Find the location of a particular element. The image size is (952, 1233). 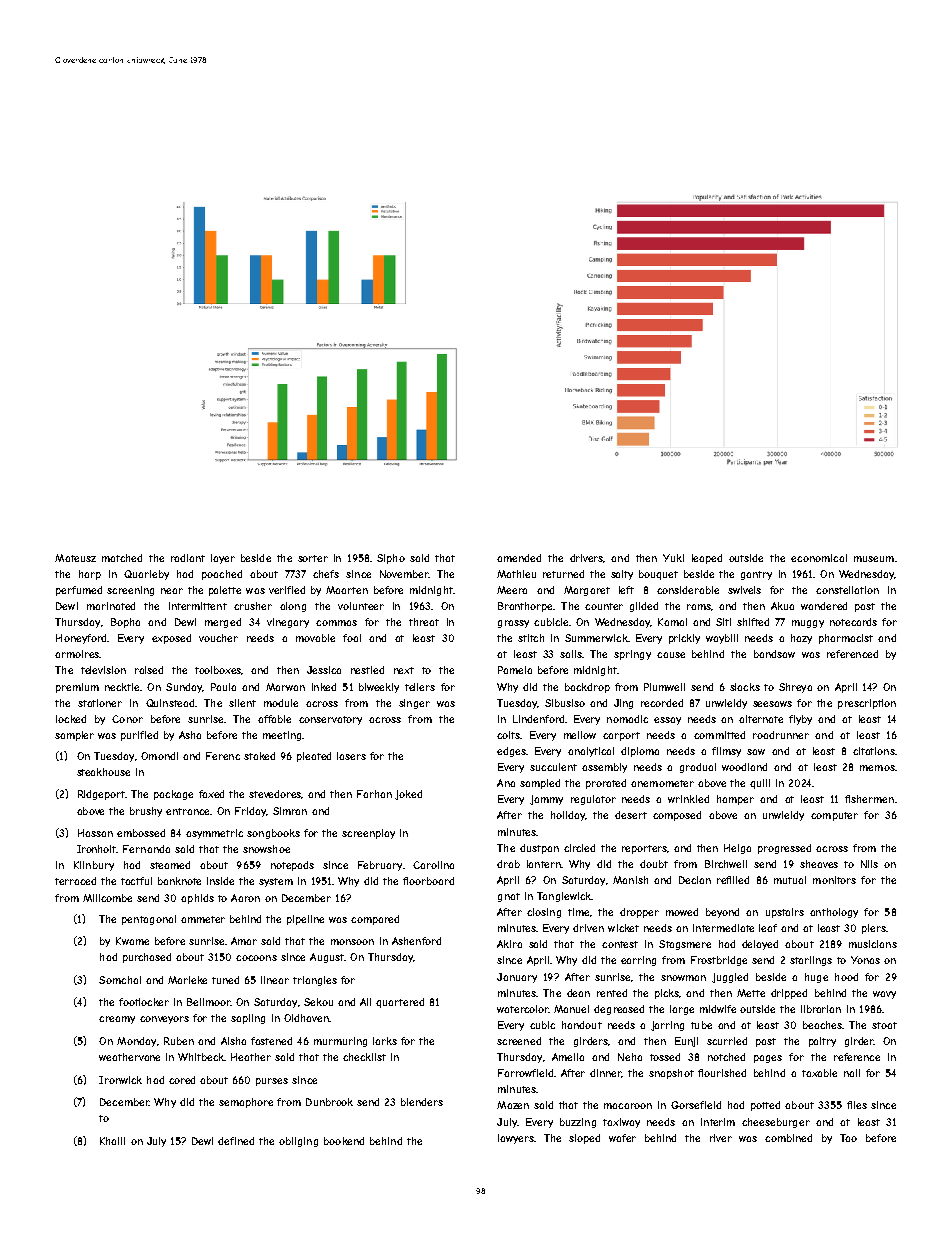

screening is located at coordinates (130, 591).
